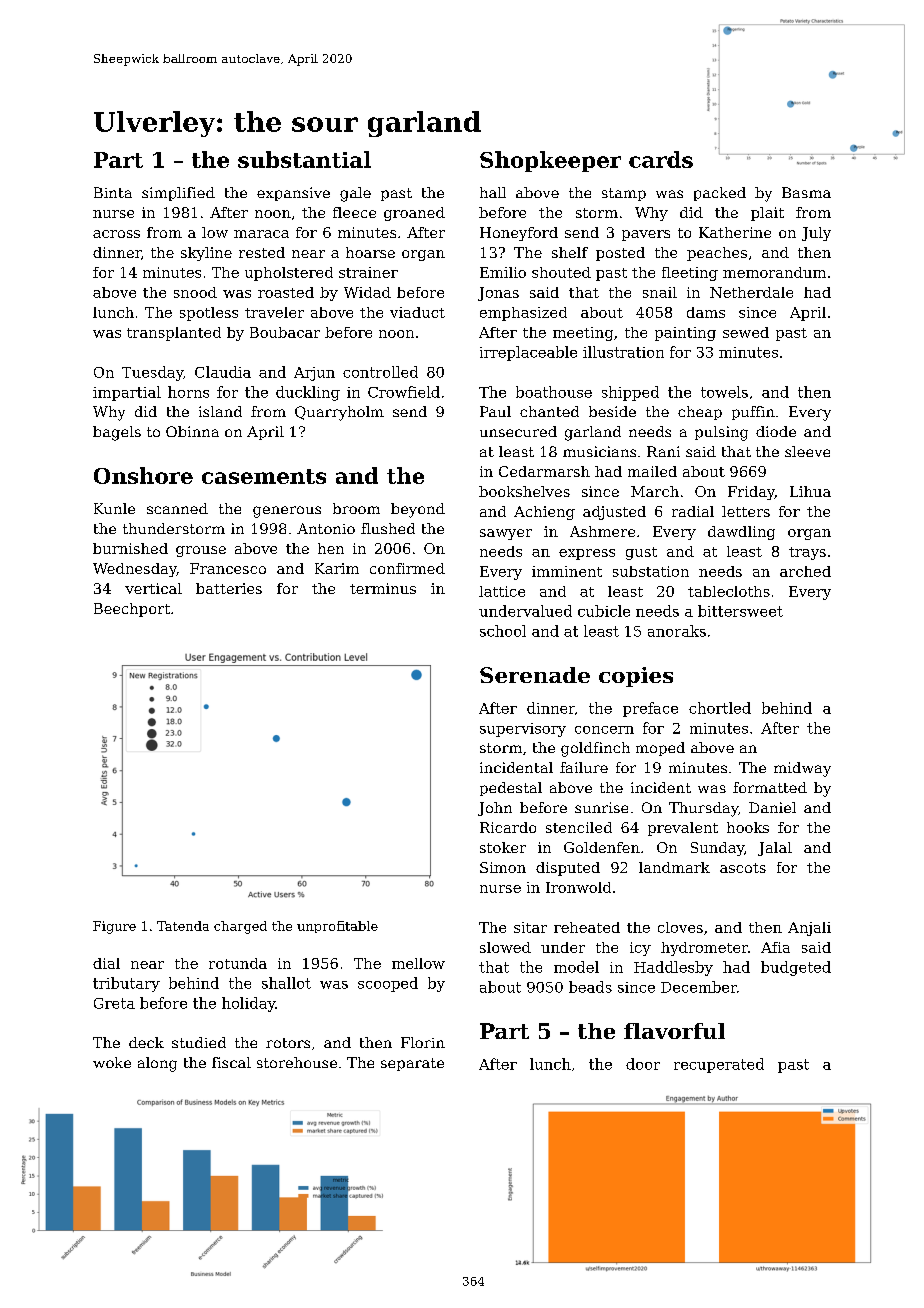 This document has height=1308, width=924. Describe the element at coordinates (354, 212) in the document. I see `fleece` at that location.
